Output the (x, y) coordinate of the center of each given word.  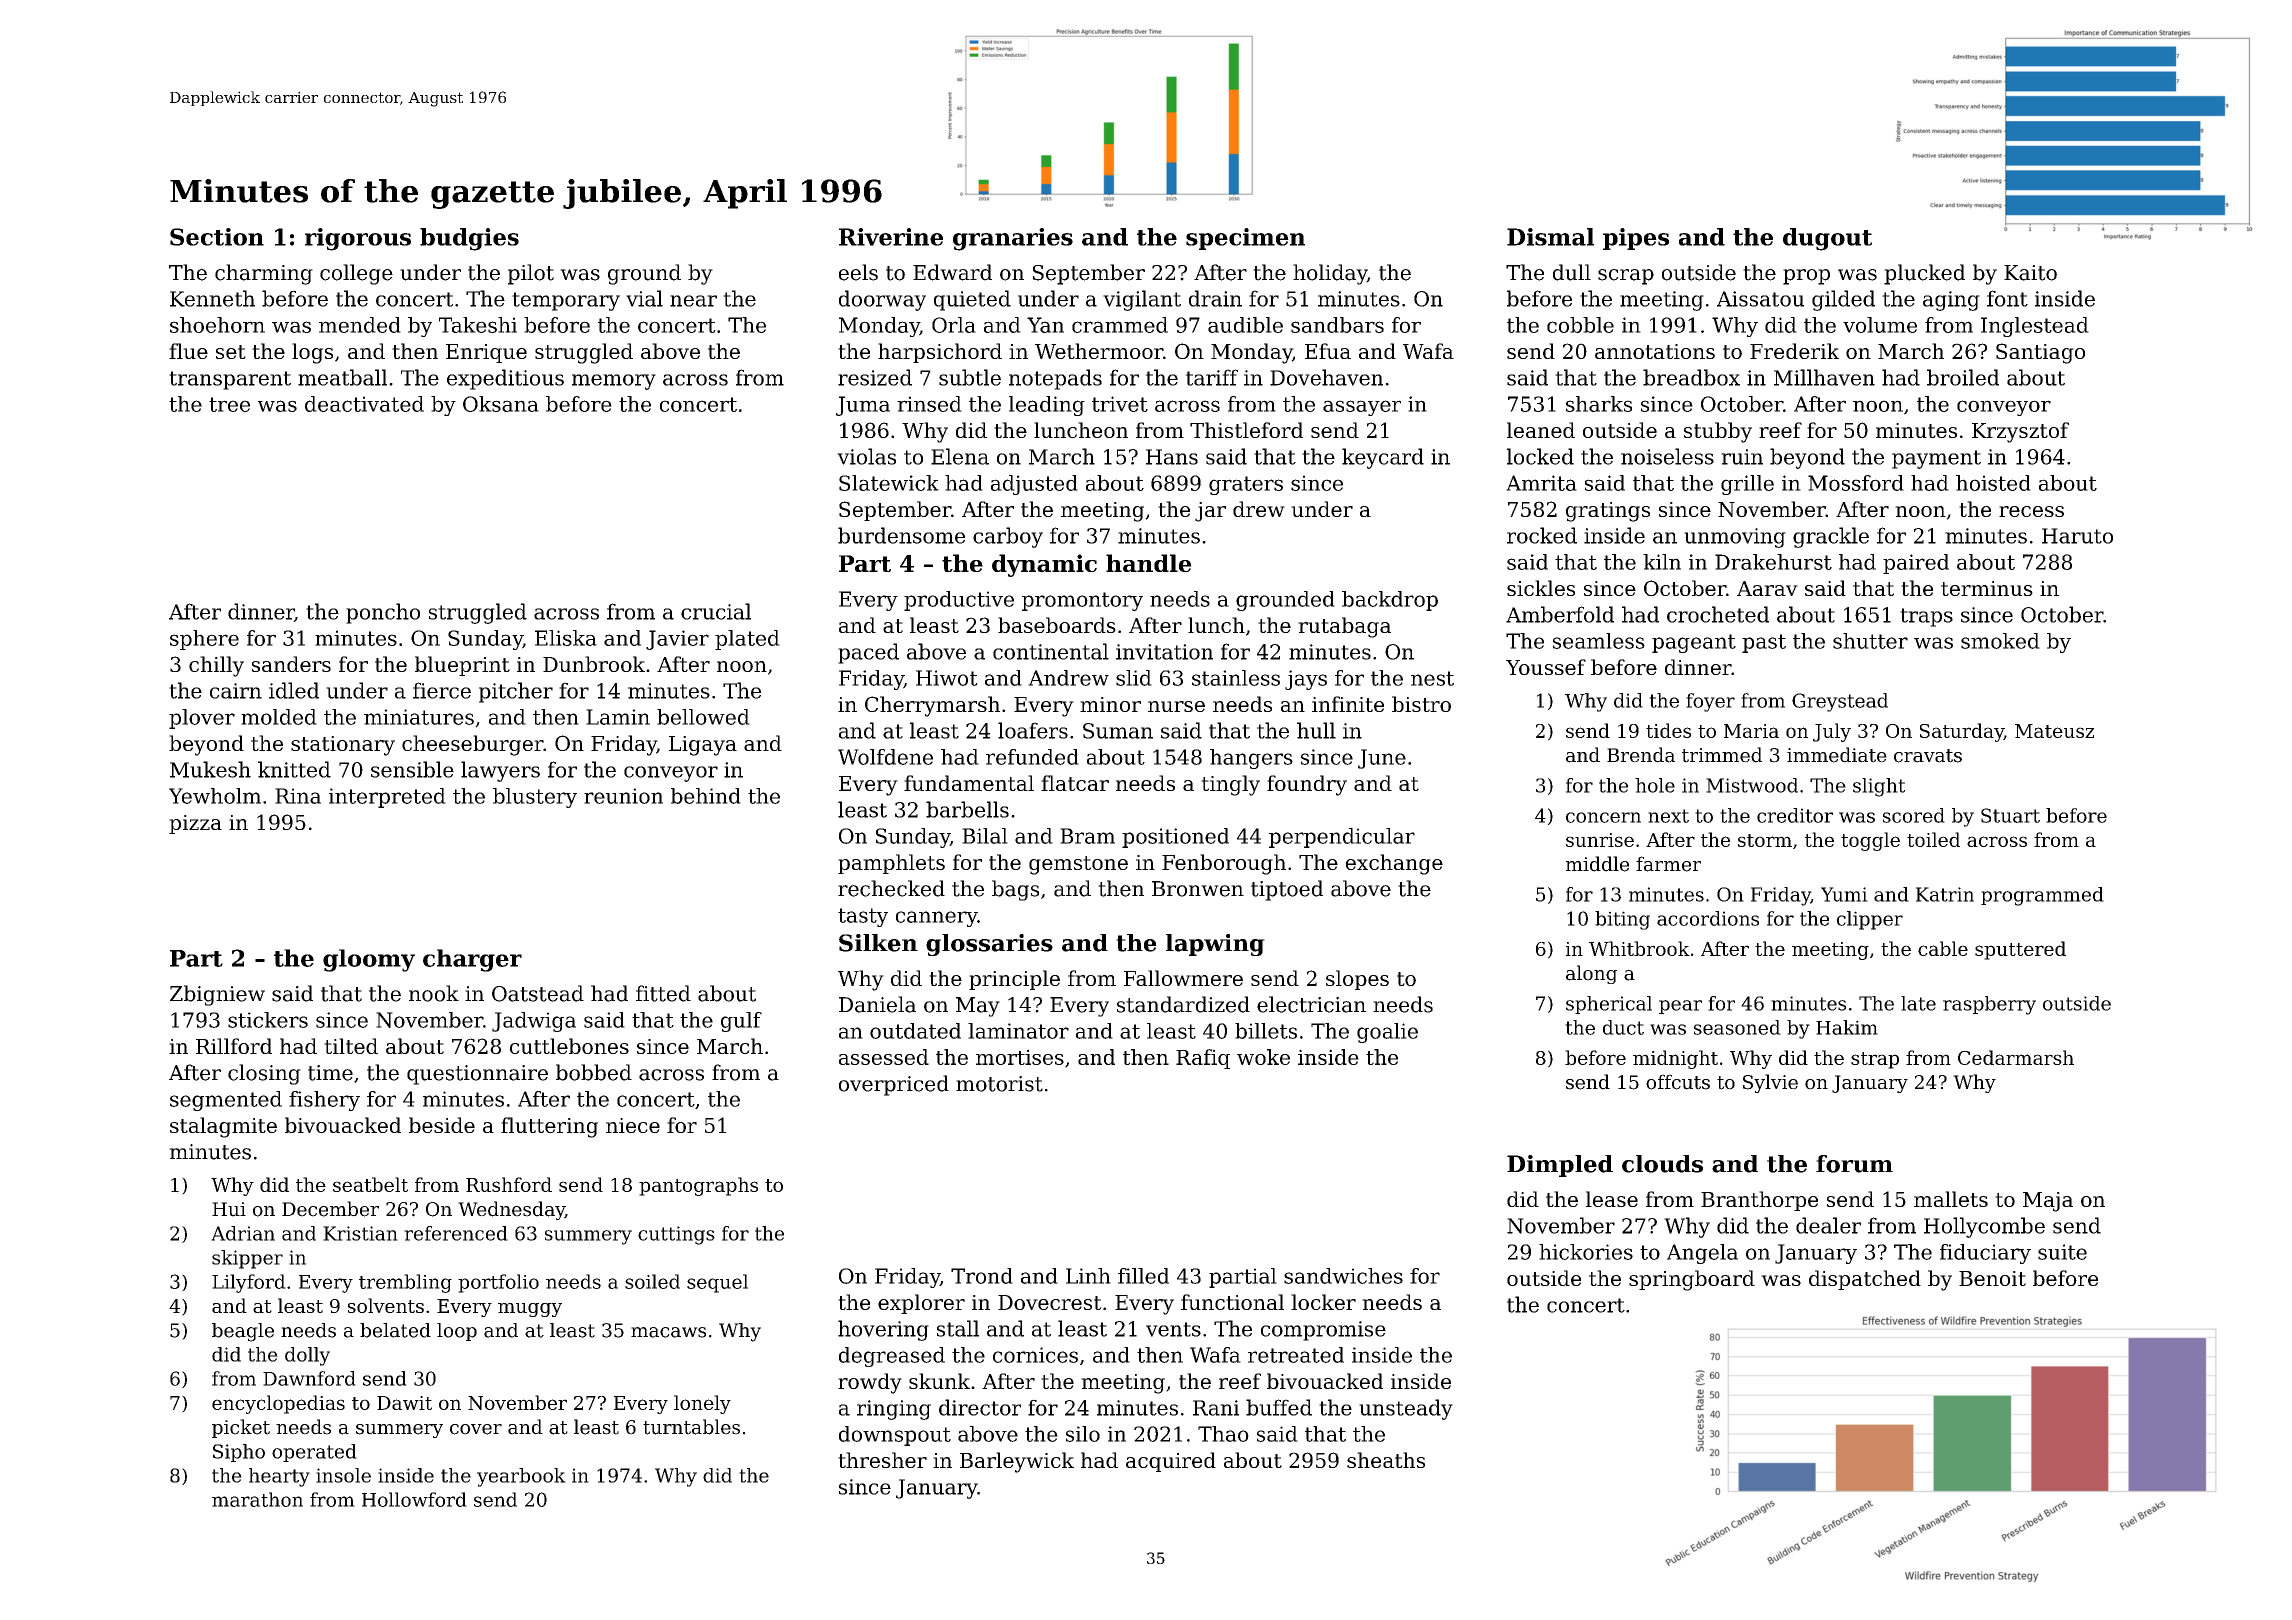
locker (1323, 1302)
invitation (1164, 652)
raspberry (1989, 1005)
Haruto (2077, 536)
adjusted (1034, 485)
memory (614, 382)
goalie (1387, 1033)
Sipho (239, 1453)
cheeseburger (472, 745)
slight (1879, 787)
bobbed (594, 1072)
